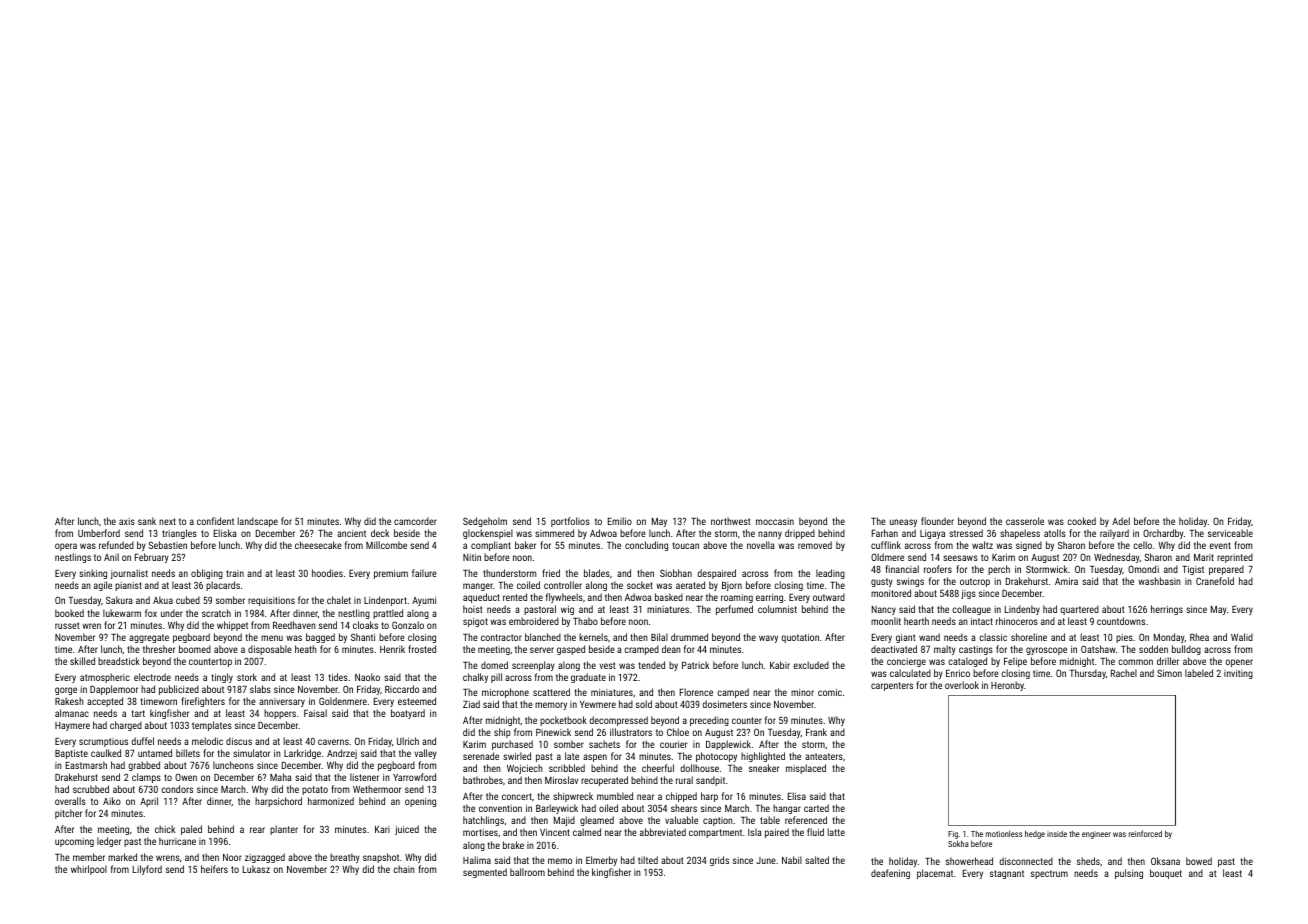 Image resolution: width=1308 pixels, height=924 pixels. What do you see at coordinates (1081, 521) in the screenshot?
I see `cooked` at bounding box center [1081, 521].
